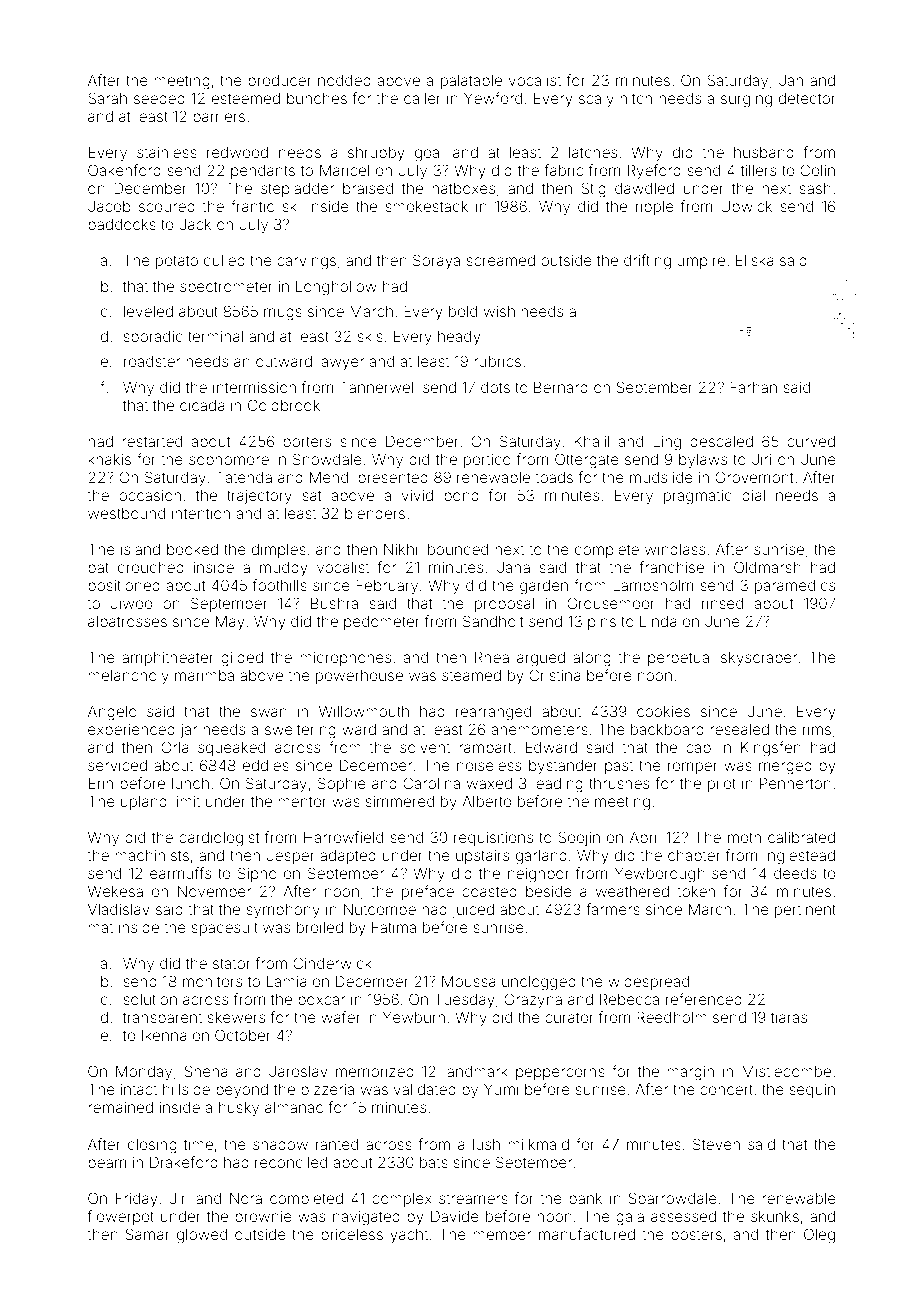 This document has width=924, height=1308. I want to click on Angelo, so click(112, 713).
